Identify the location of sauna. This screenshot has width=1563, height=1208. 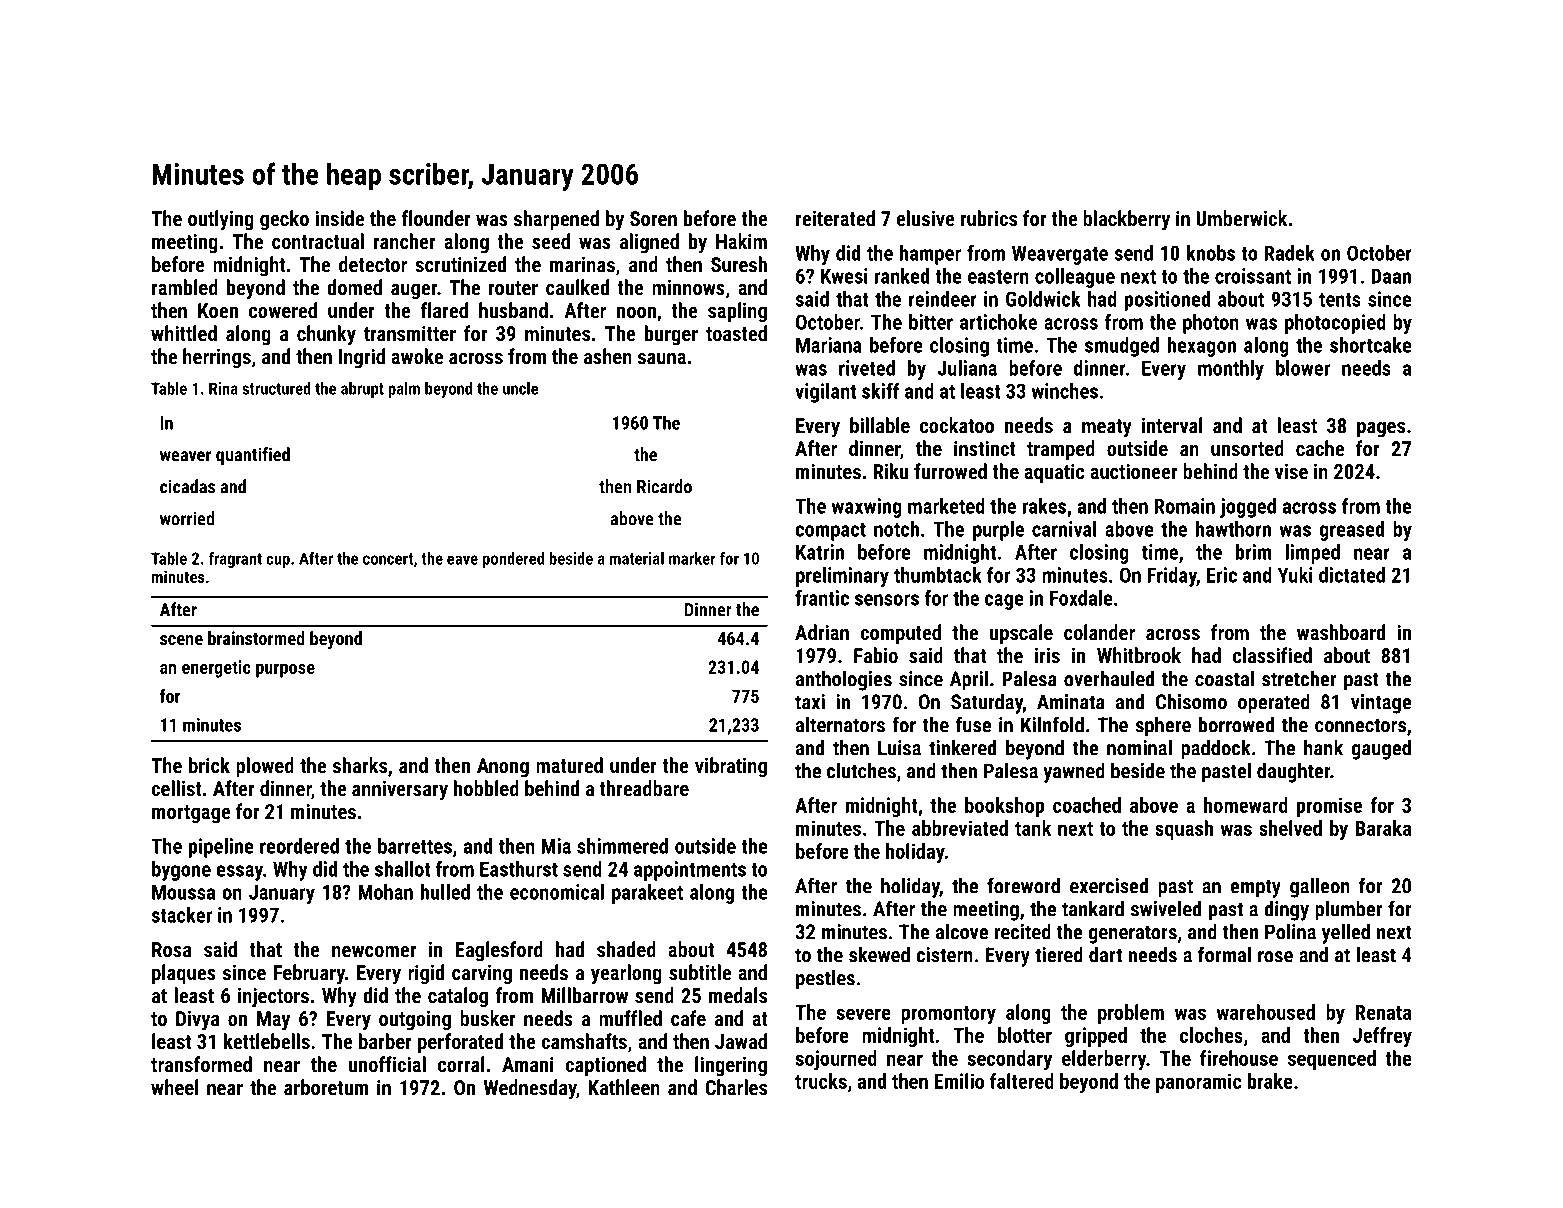
(662, 358).
